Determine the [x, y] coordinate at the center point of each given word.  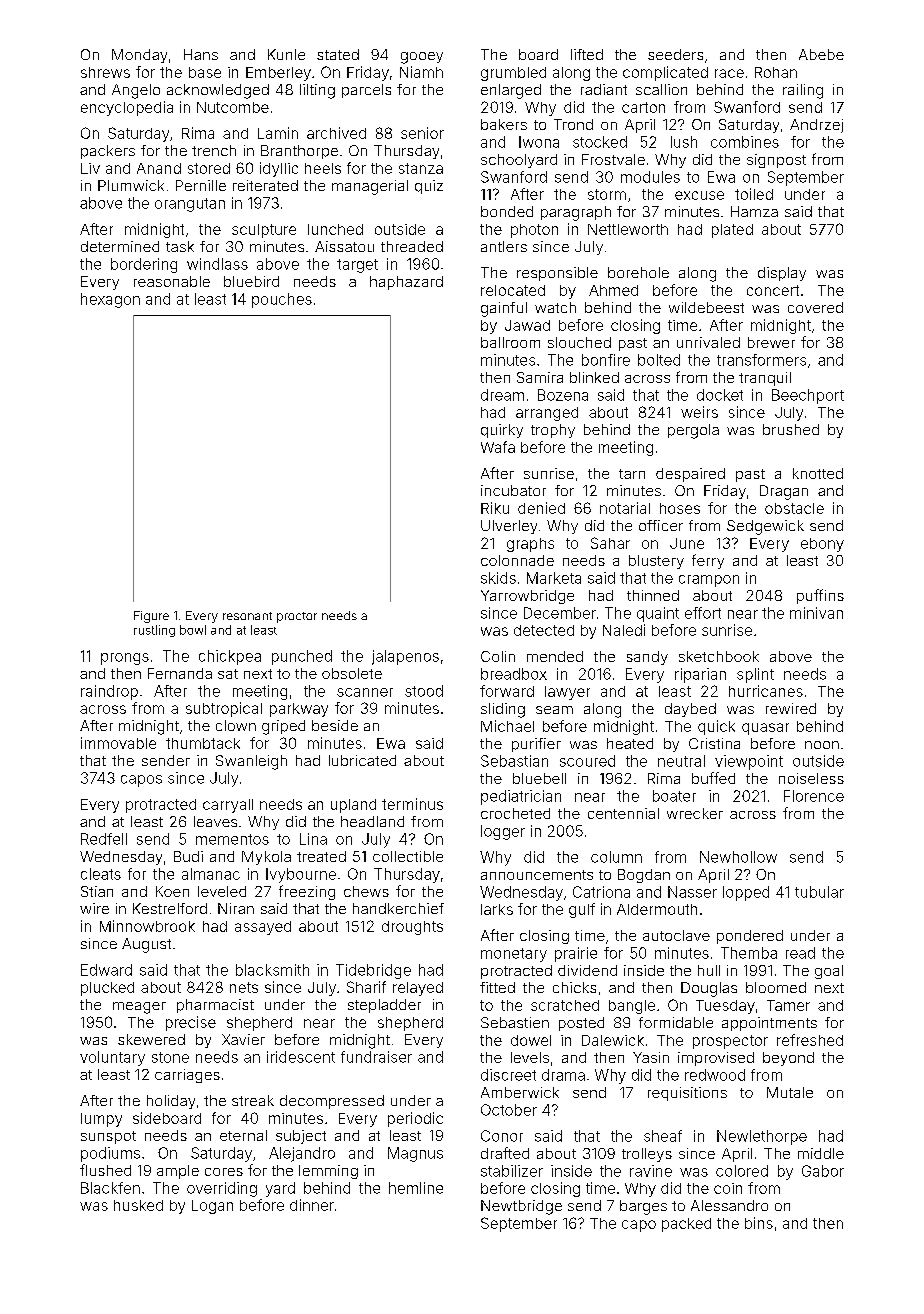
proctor [297, 617]
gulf [582, 910]
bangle [632, 1007]
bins [759, 1223]
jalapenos [405, 657]
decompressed [332, 1102]
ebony [822, 545]
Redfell [104, 839]
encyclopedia [127, 108]
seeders [675, 54]
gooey [422, 58]
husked [138, 1205]
